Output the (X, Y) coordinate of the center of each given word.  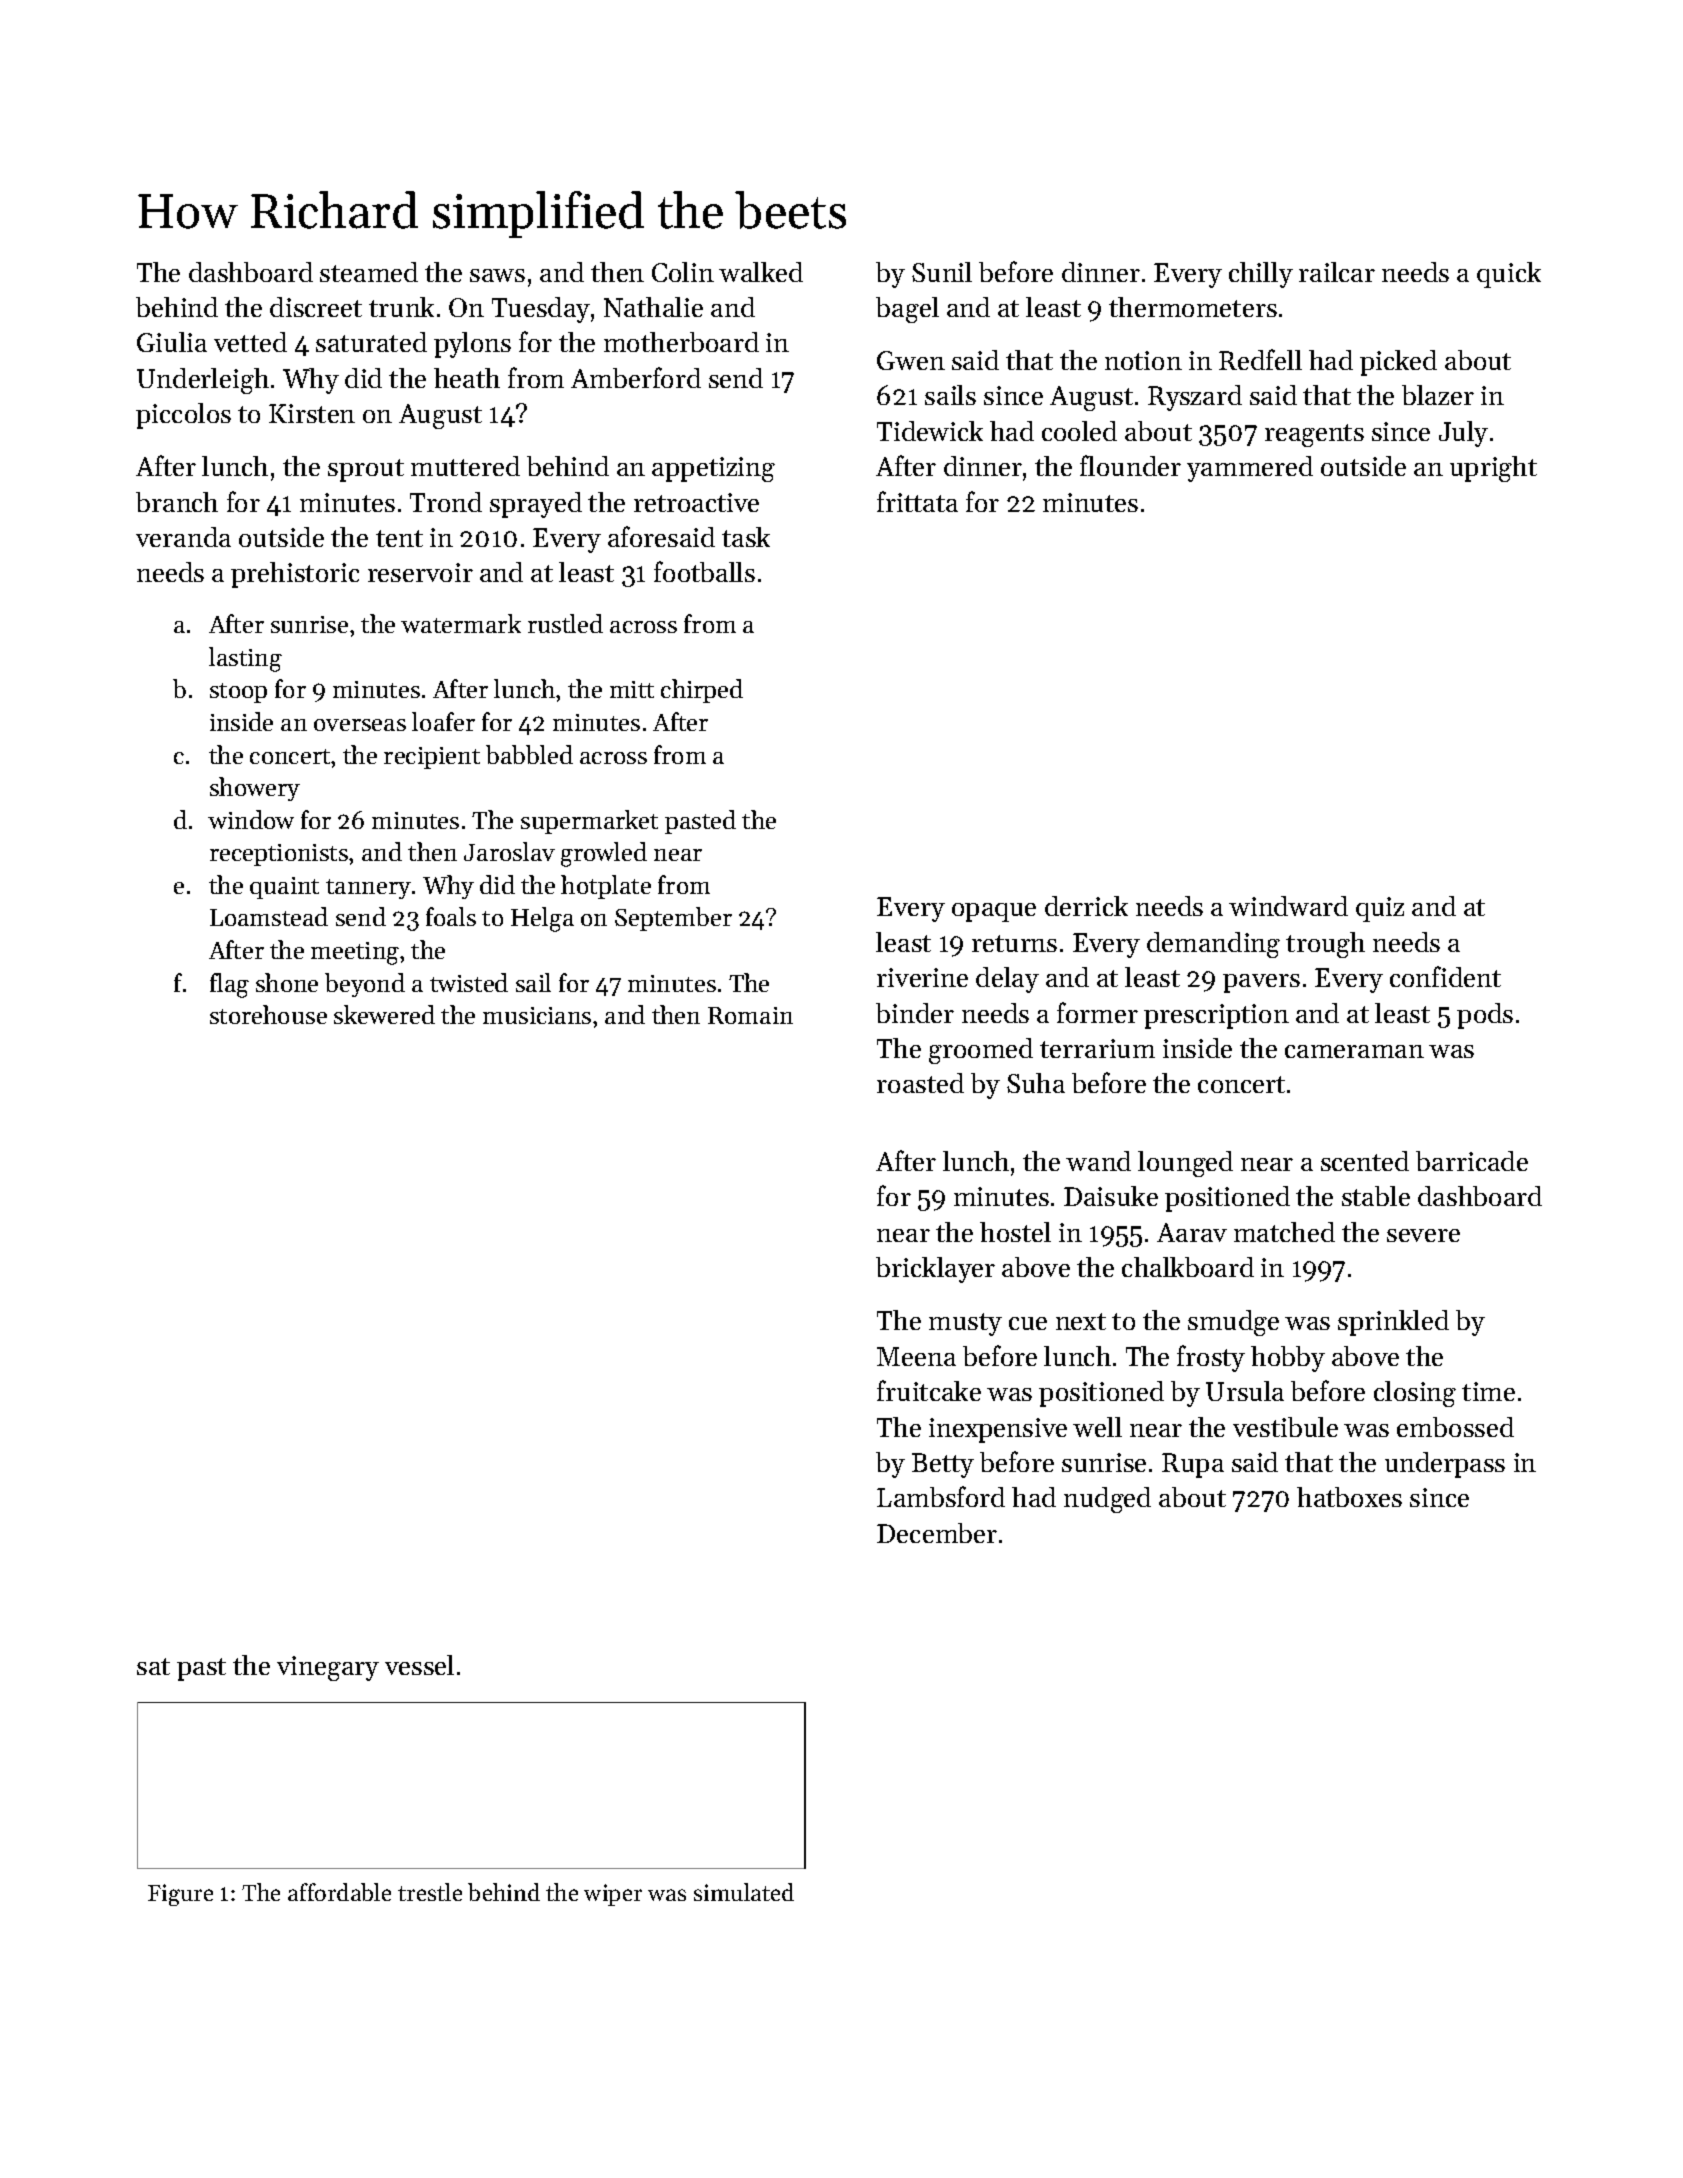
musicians (537, 1015)
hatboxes (1349, 1497)
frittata (917, 501)
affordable (339, 1892)
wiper (613, 1895)
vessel (419, 1665)
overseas (360, 725)
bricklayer (935, 1270)
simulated (744, 1892)
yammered (1250, 469)
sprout (366, 470)
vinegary (328, 1668)
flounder (1130, 465)
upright (1493, 469)
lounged (1185, 1164)
